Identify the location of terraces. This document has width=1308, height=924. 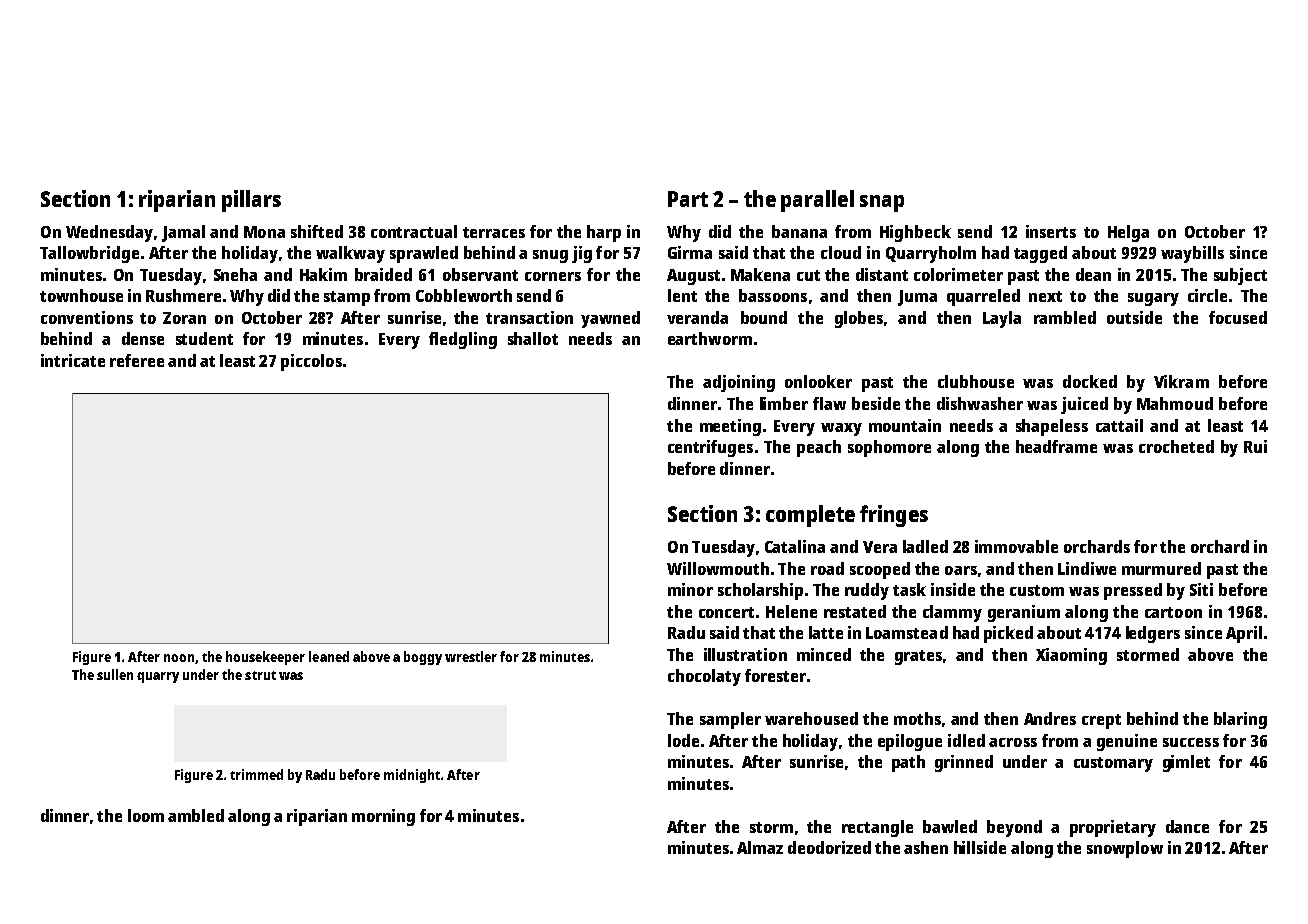
(494, 232).
